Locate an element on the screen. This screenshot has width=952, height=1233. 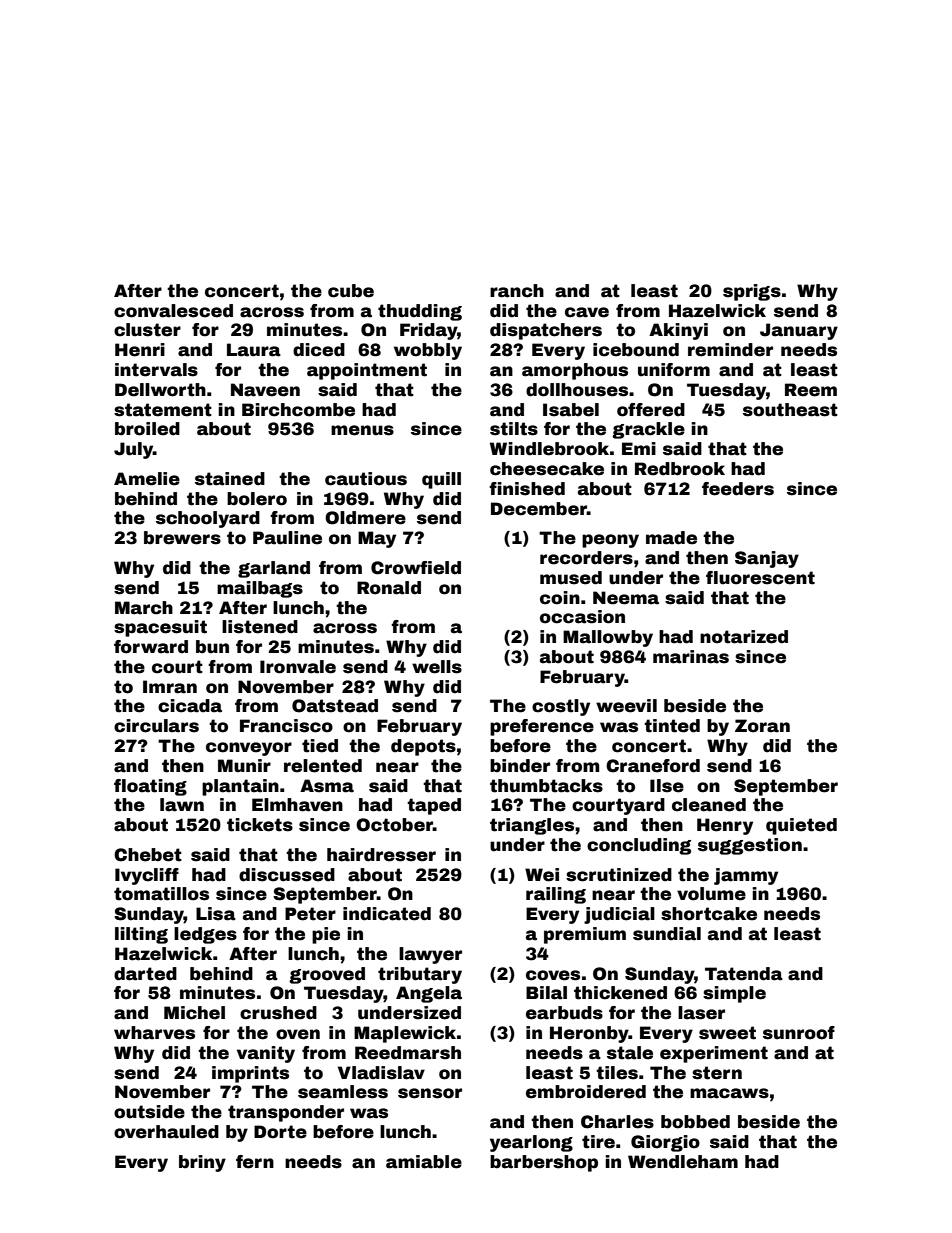
sunroof is located at coordinates (799, 1033).
